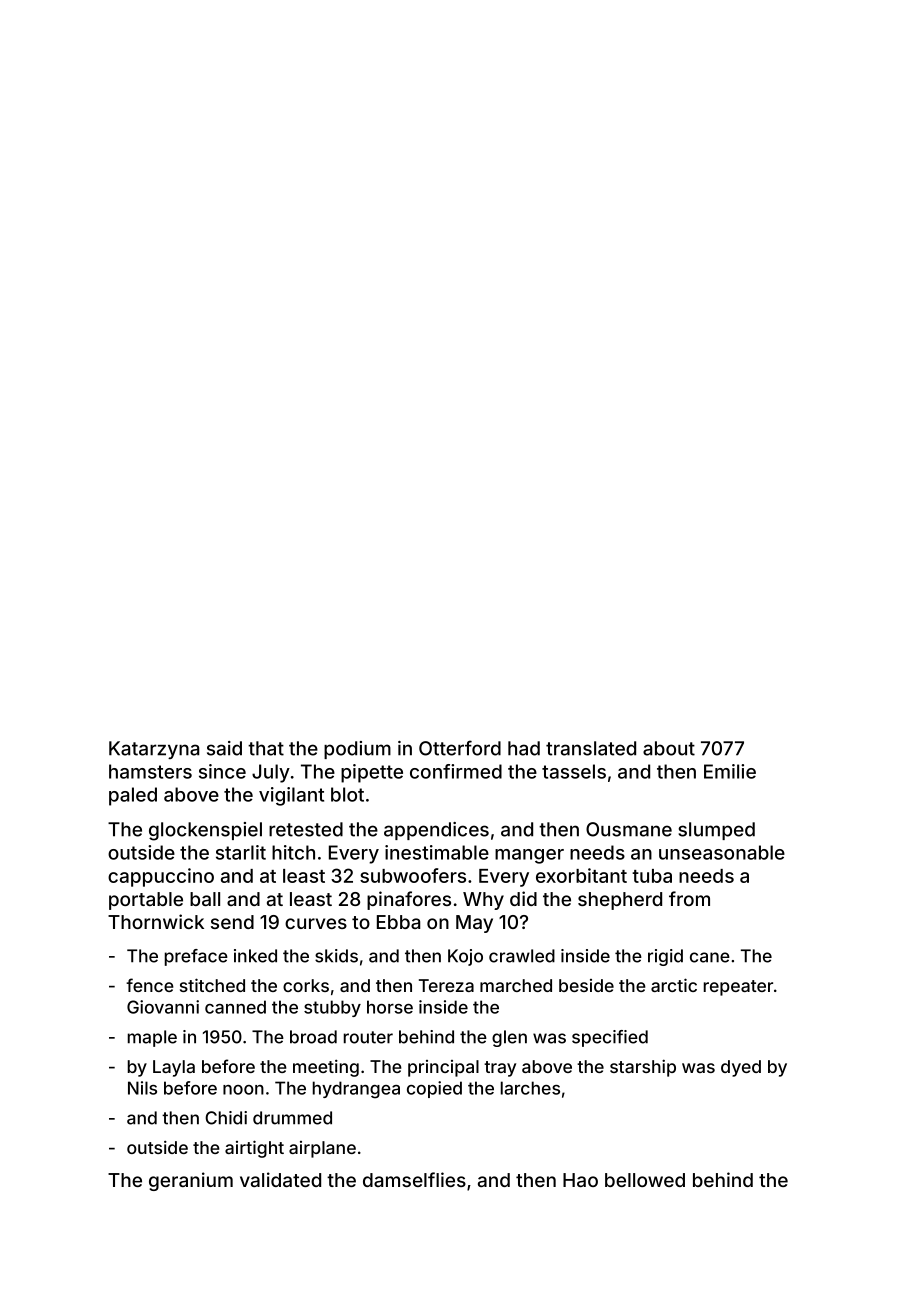 The height and width of the image is (1316, 908). What do you see at coordinates (156, 921) in the image?
I see `Thornwick` at bounding box center [156, 921].
